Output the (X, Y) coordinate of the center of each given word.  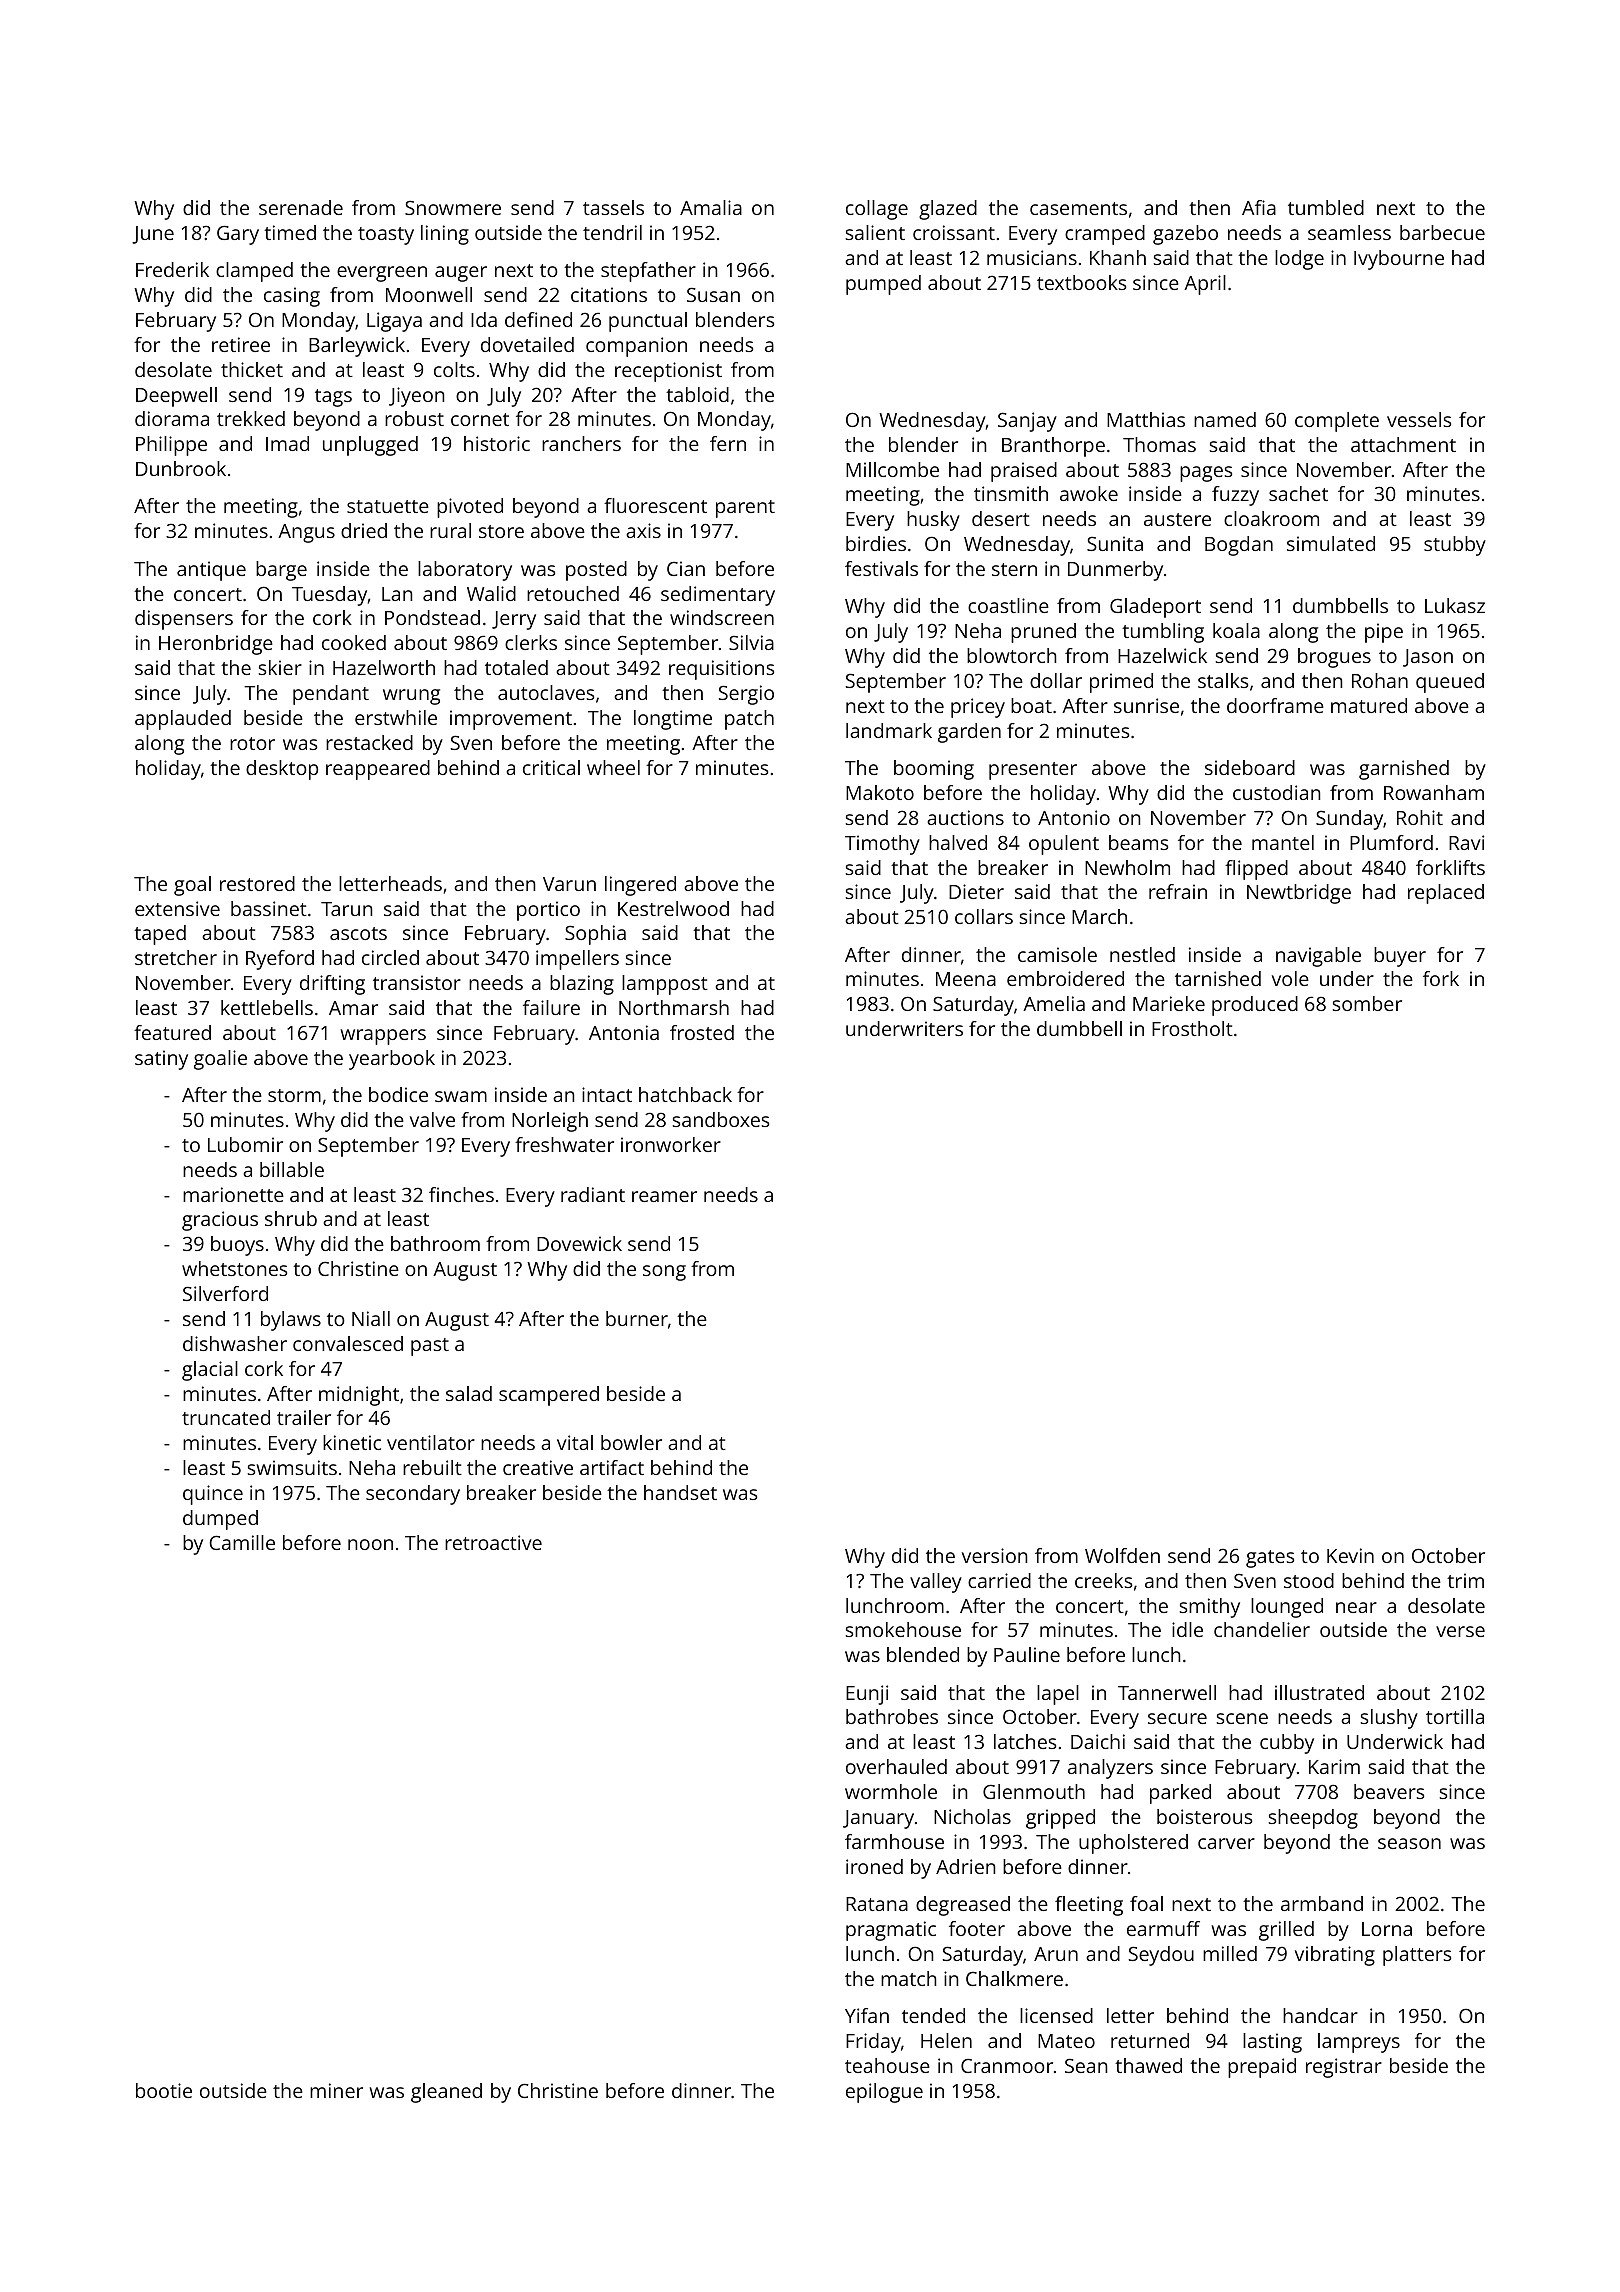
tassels (613, 207)
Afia (1259, 207)
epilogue (884, 2093)
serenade (301, 207)
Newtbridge (1299, 894)
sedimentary (718, 596)
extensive (177, 908)
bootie (164, 2090)
